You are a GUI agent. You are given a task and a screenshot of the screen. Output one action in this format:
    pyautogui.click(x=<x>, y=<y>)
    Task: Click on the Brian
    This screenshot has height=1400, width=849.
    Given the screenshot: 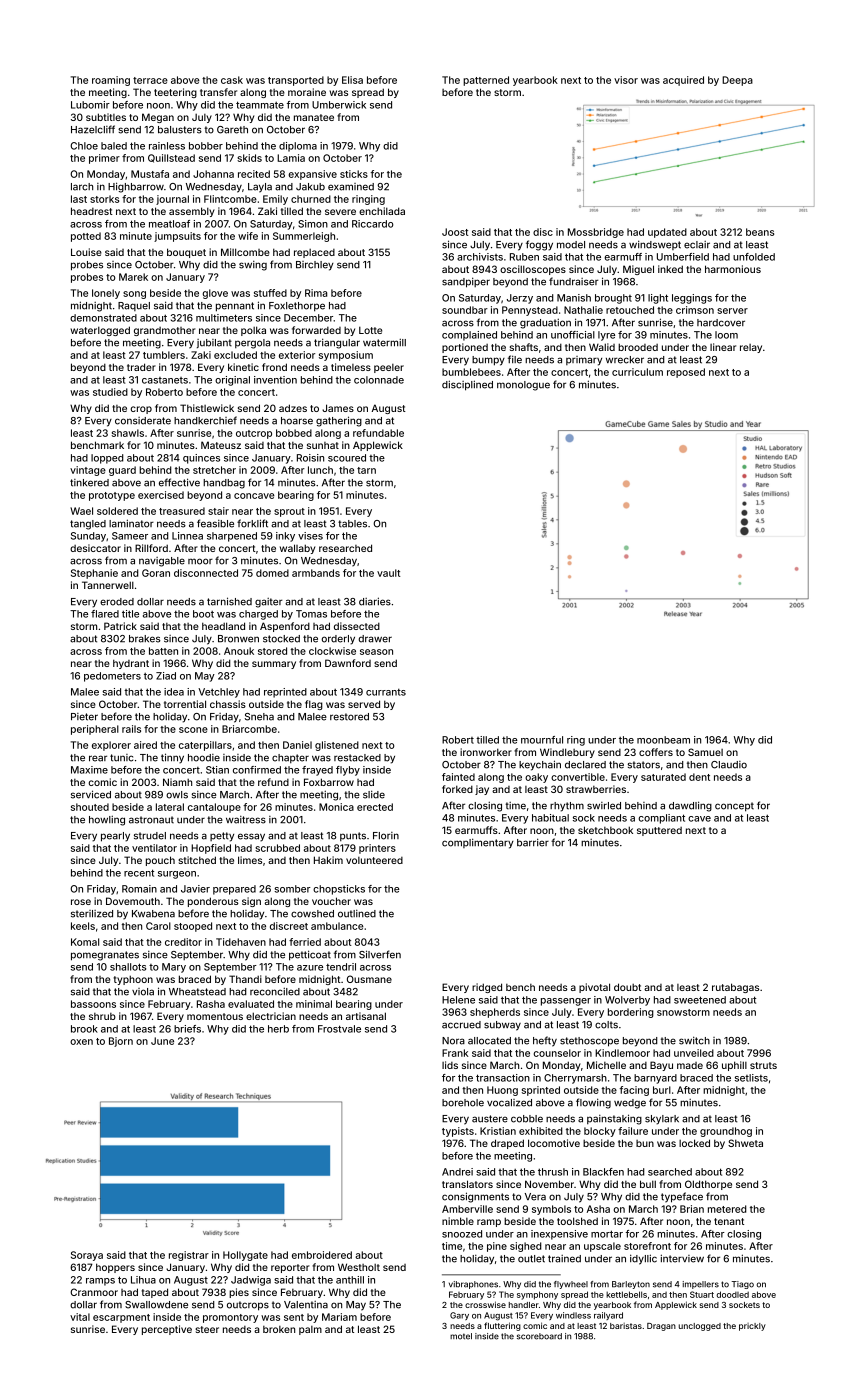 What is the action you would take?
    pyautogui.click(x=692, y=1209)
